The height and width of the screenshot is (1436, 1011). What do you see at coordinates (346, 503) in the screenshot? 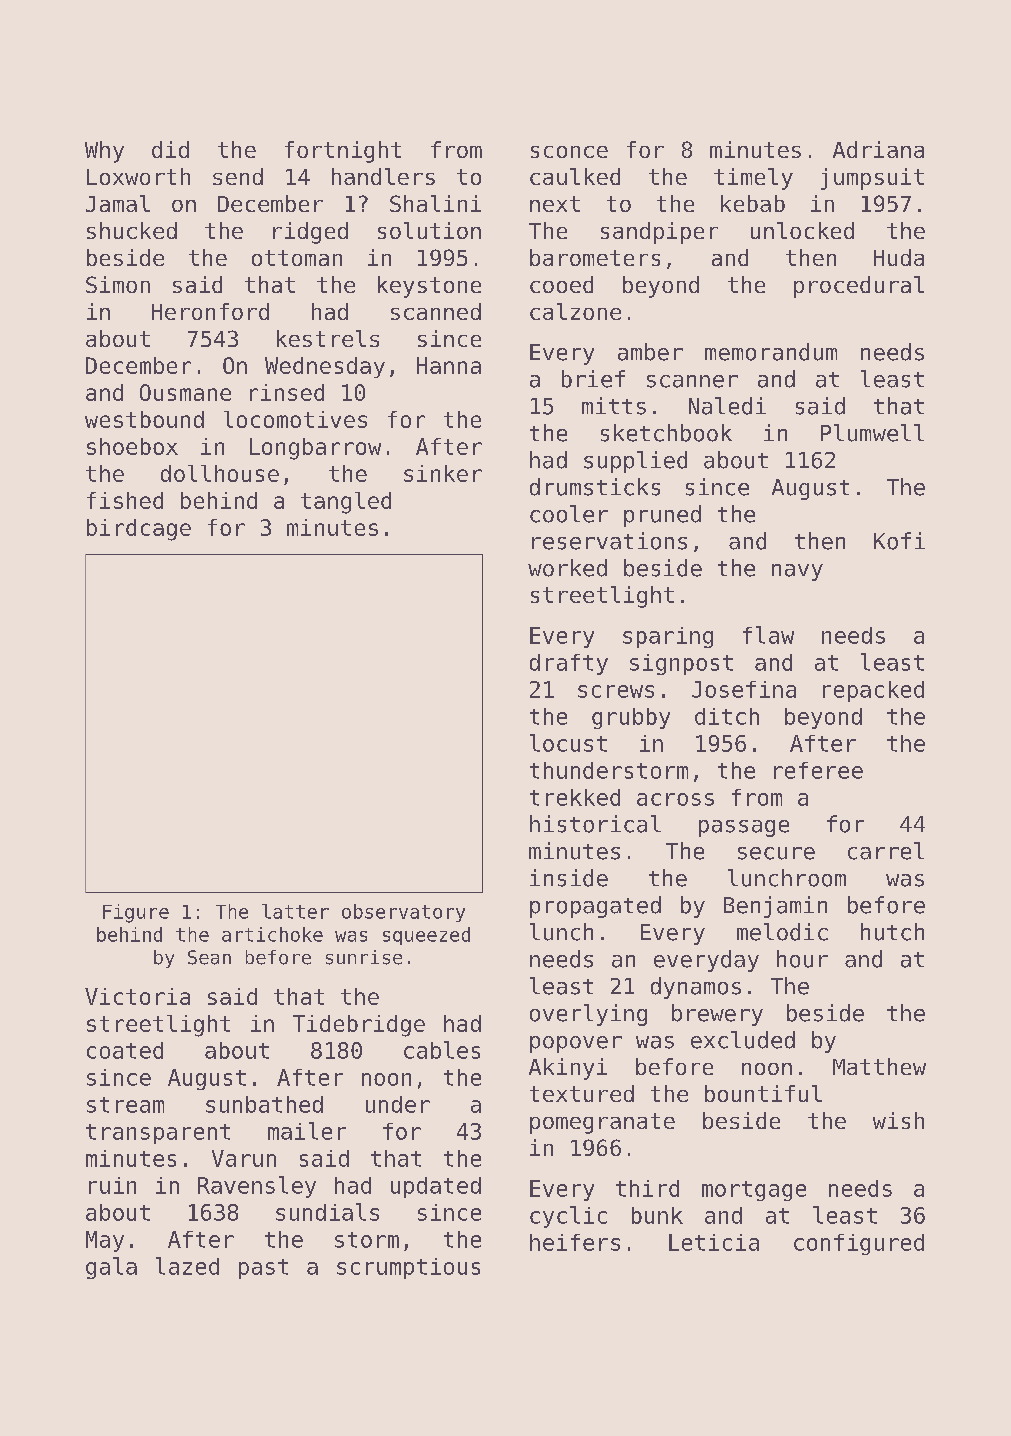
I see `tangled` at bounding box center [346, 503].
